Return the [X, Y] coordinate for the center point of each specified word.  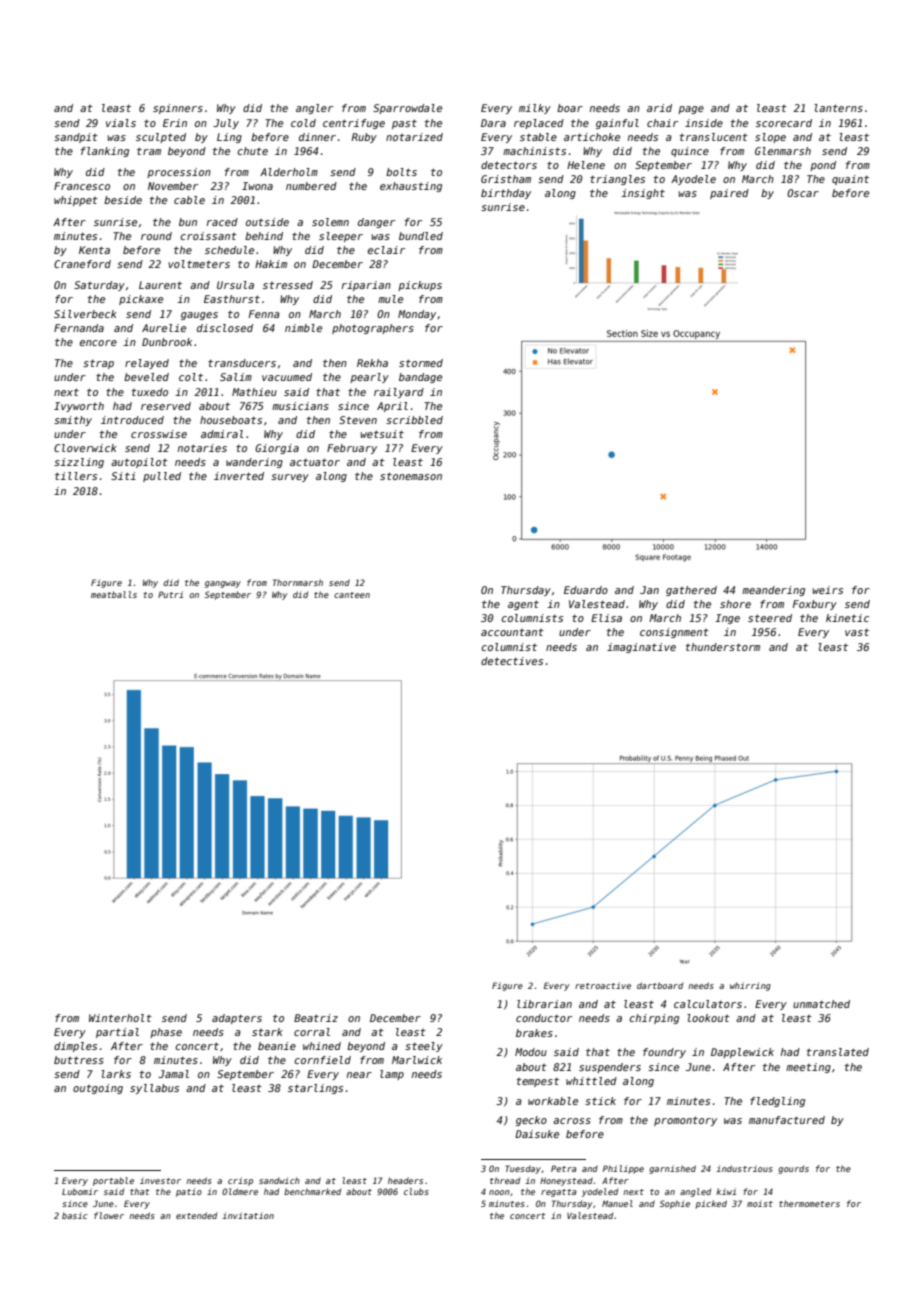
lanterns [838, 108]
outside [267, 222]
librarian [544, 1004]
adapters [237, 1019]
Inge [727, 619]
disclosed [225, 328]
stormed [421, 363]
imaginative [641, 648]
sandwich [279, 1180]
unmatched [821, 1004]
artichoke [592, 137]
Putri [170, 594]
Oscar [803, 193]
